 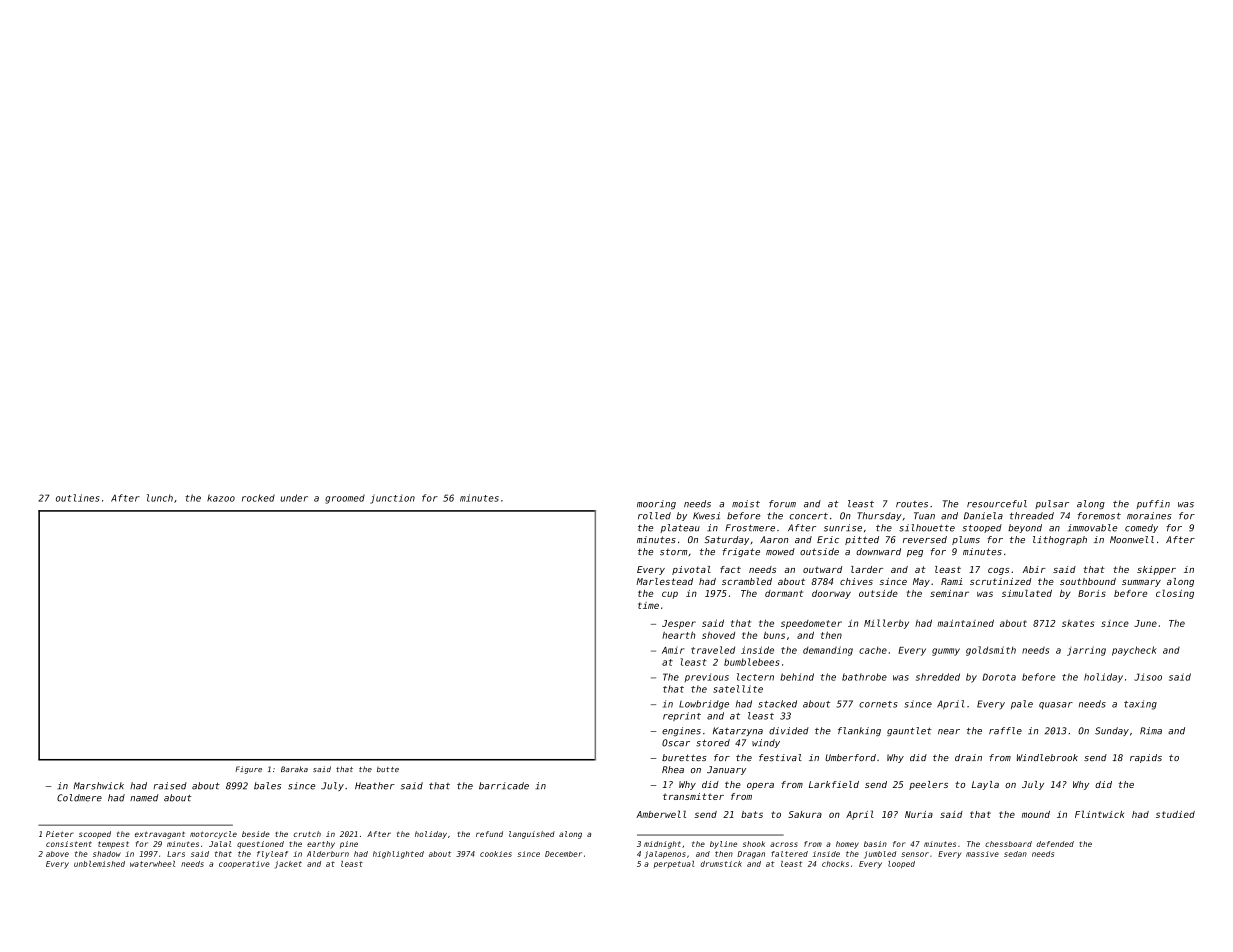 I want to click on dormant, so click(x=784, y=593).
